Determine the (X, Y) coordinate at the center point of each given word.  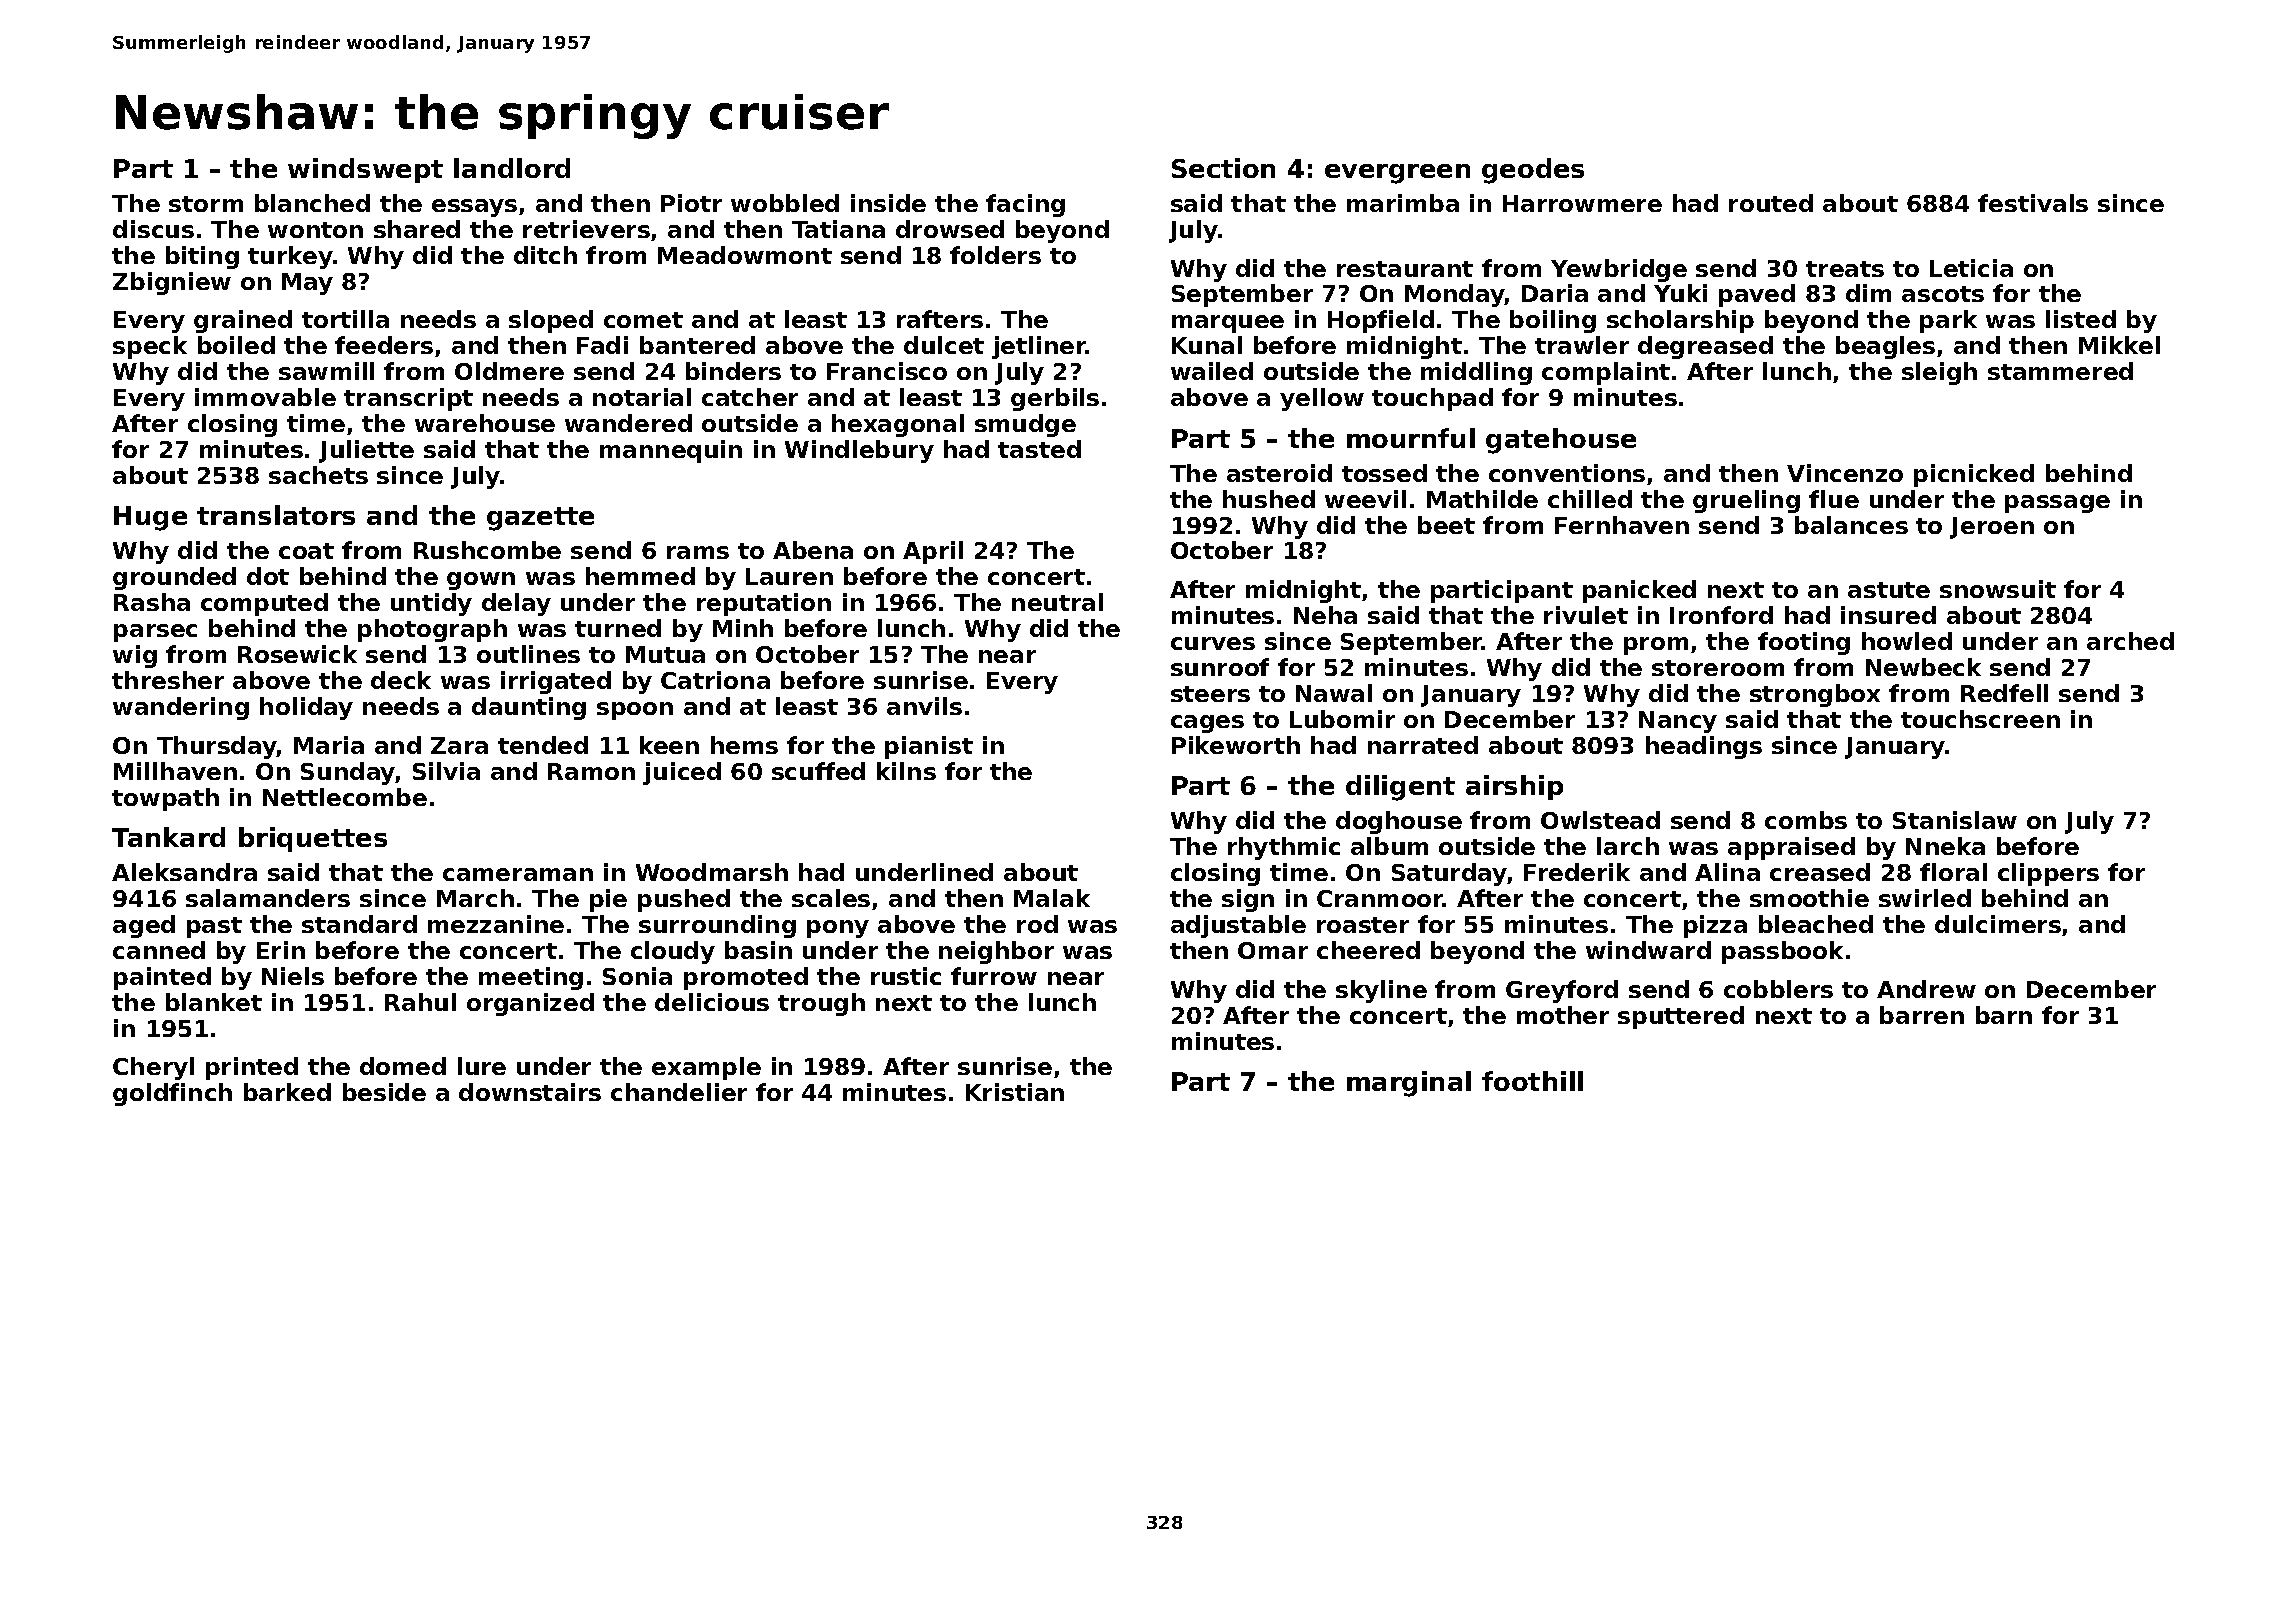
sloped (551, 321)
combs (1806, 820)
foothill (1532, 1081)
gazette (540, 519)
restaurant (1405, 269)
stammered (2060, 371)
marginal (1409, 1084)
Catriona (715, 680)
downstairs (530, 1092)
